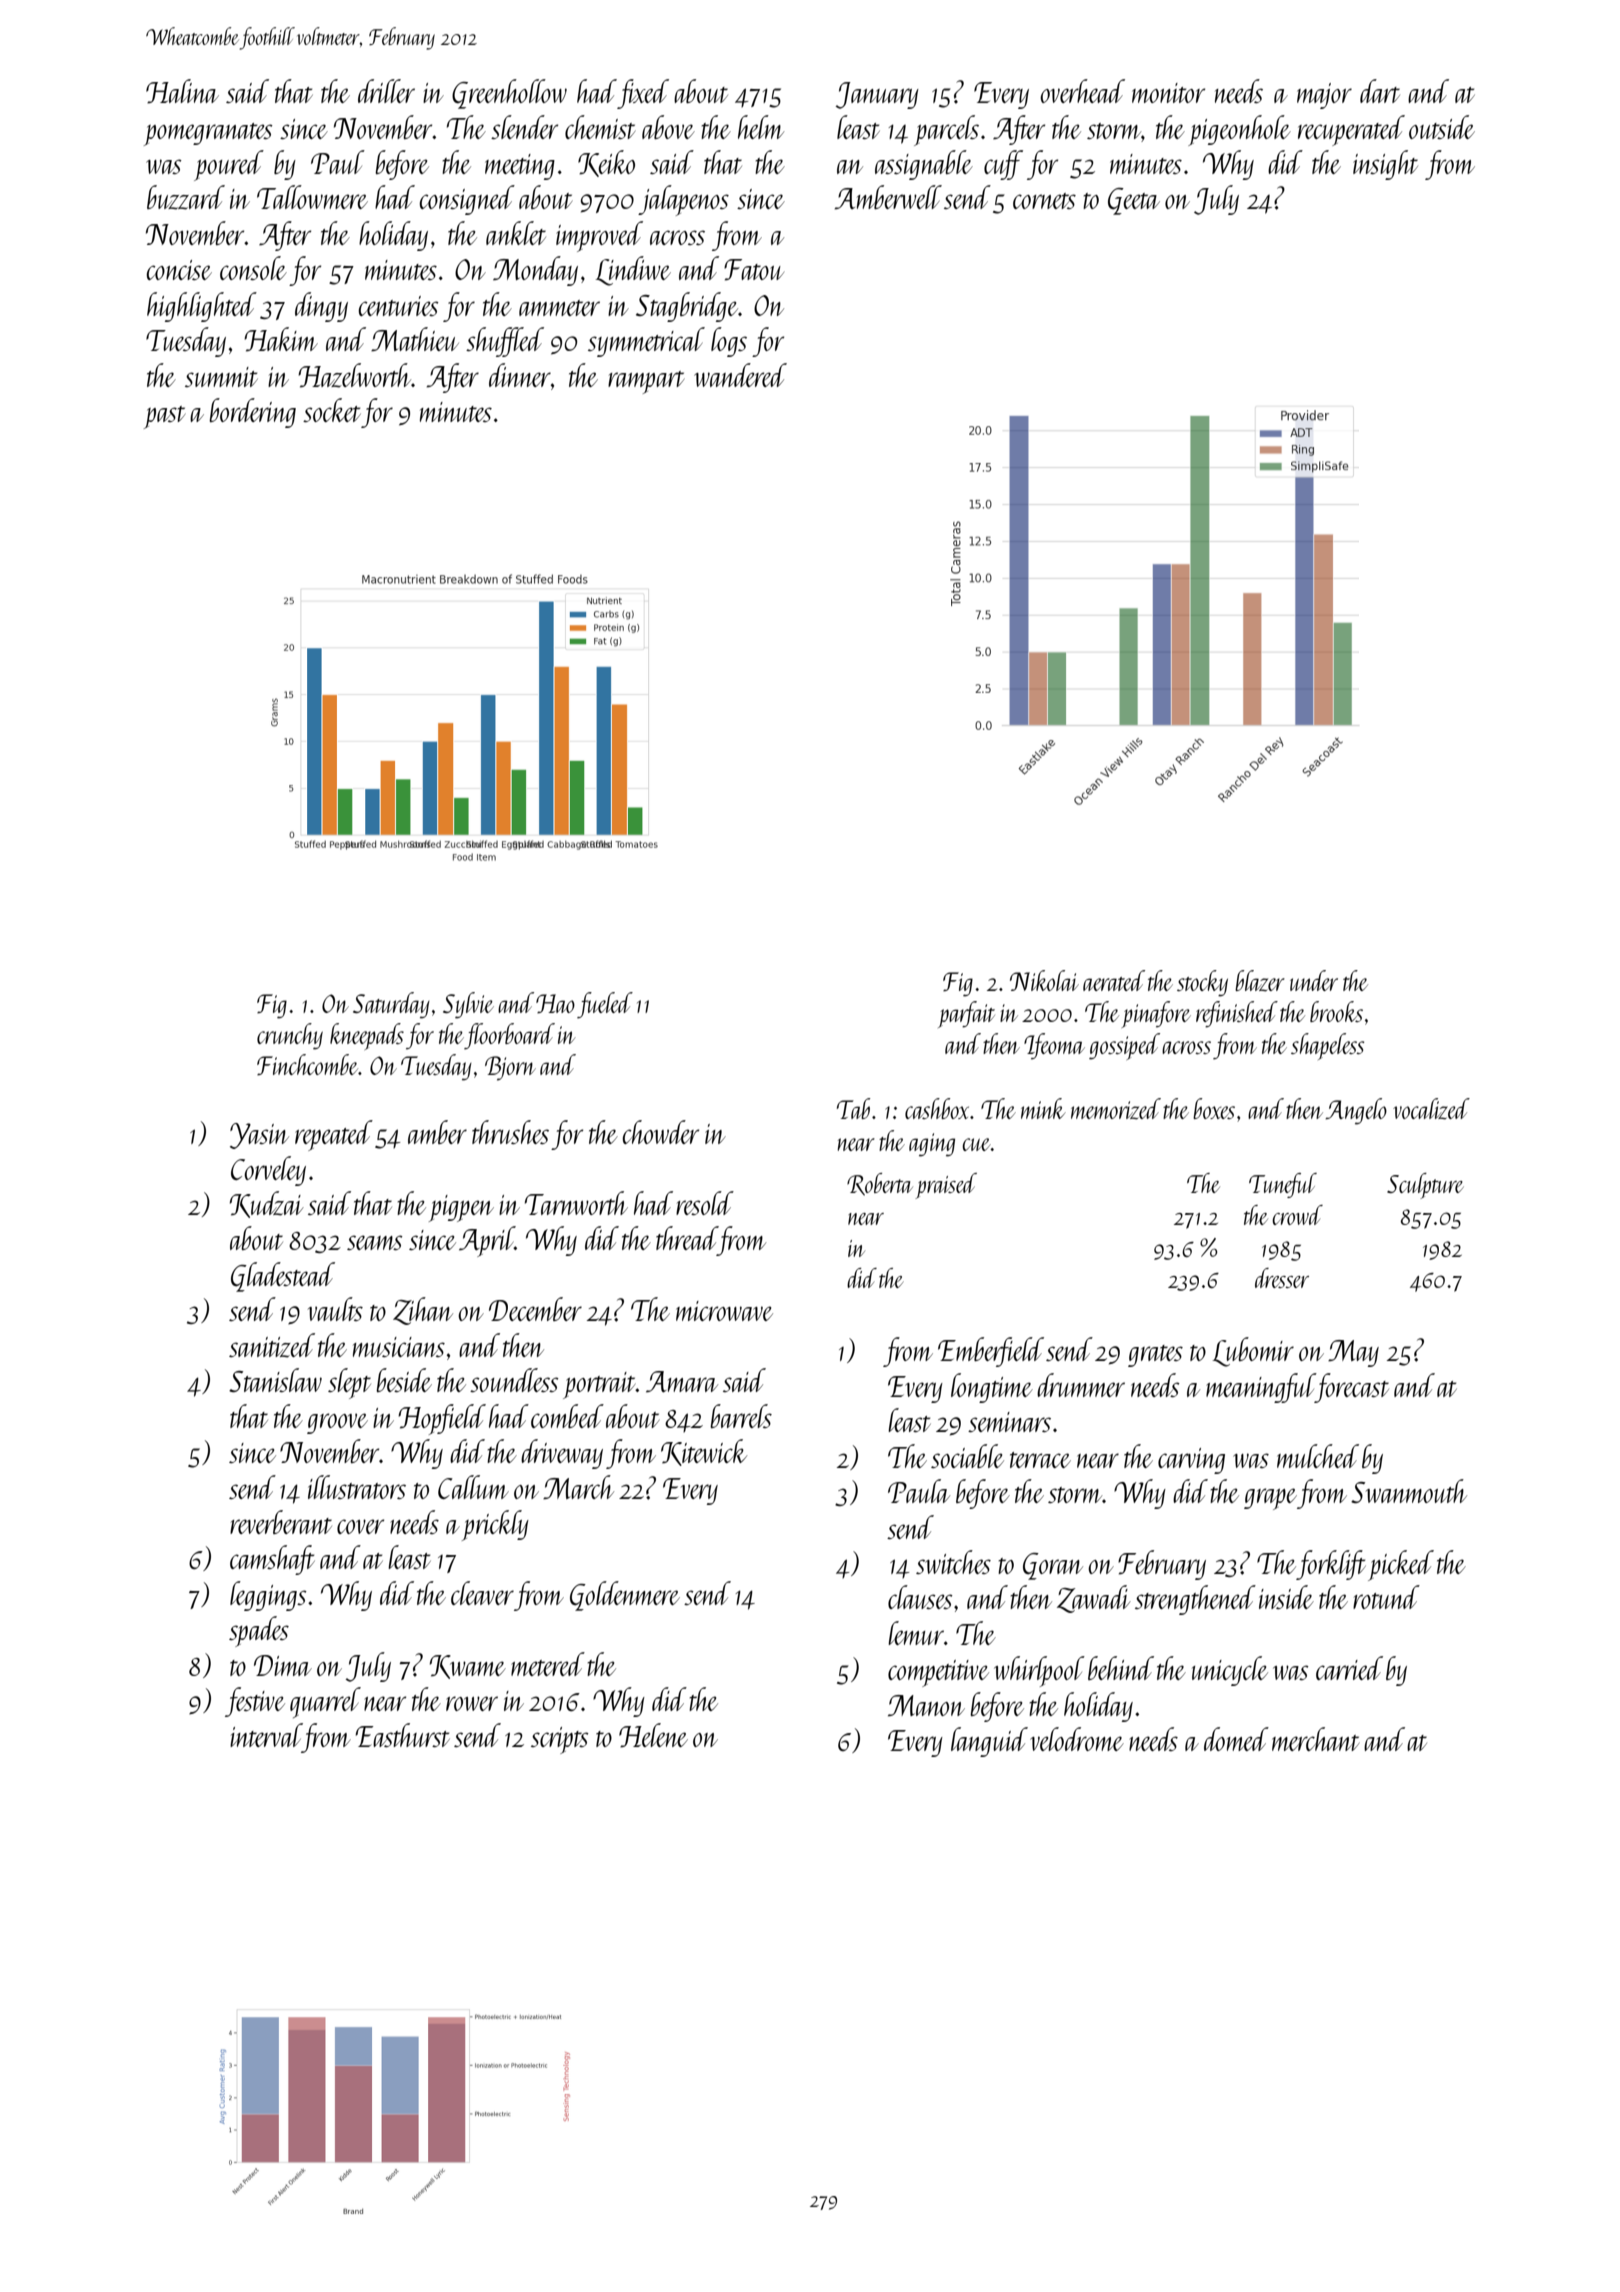 The width and height of the page is (1620, 2292). I want to click on wandered, so click(740, 375).
